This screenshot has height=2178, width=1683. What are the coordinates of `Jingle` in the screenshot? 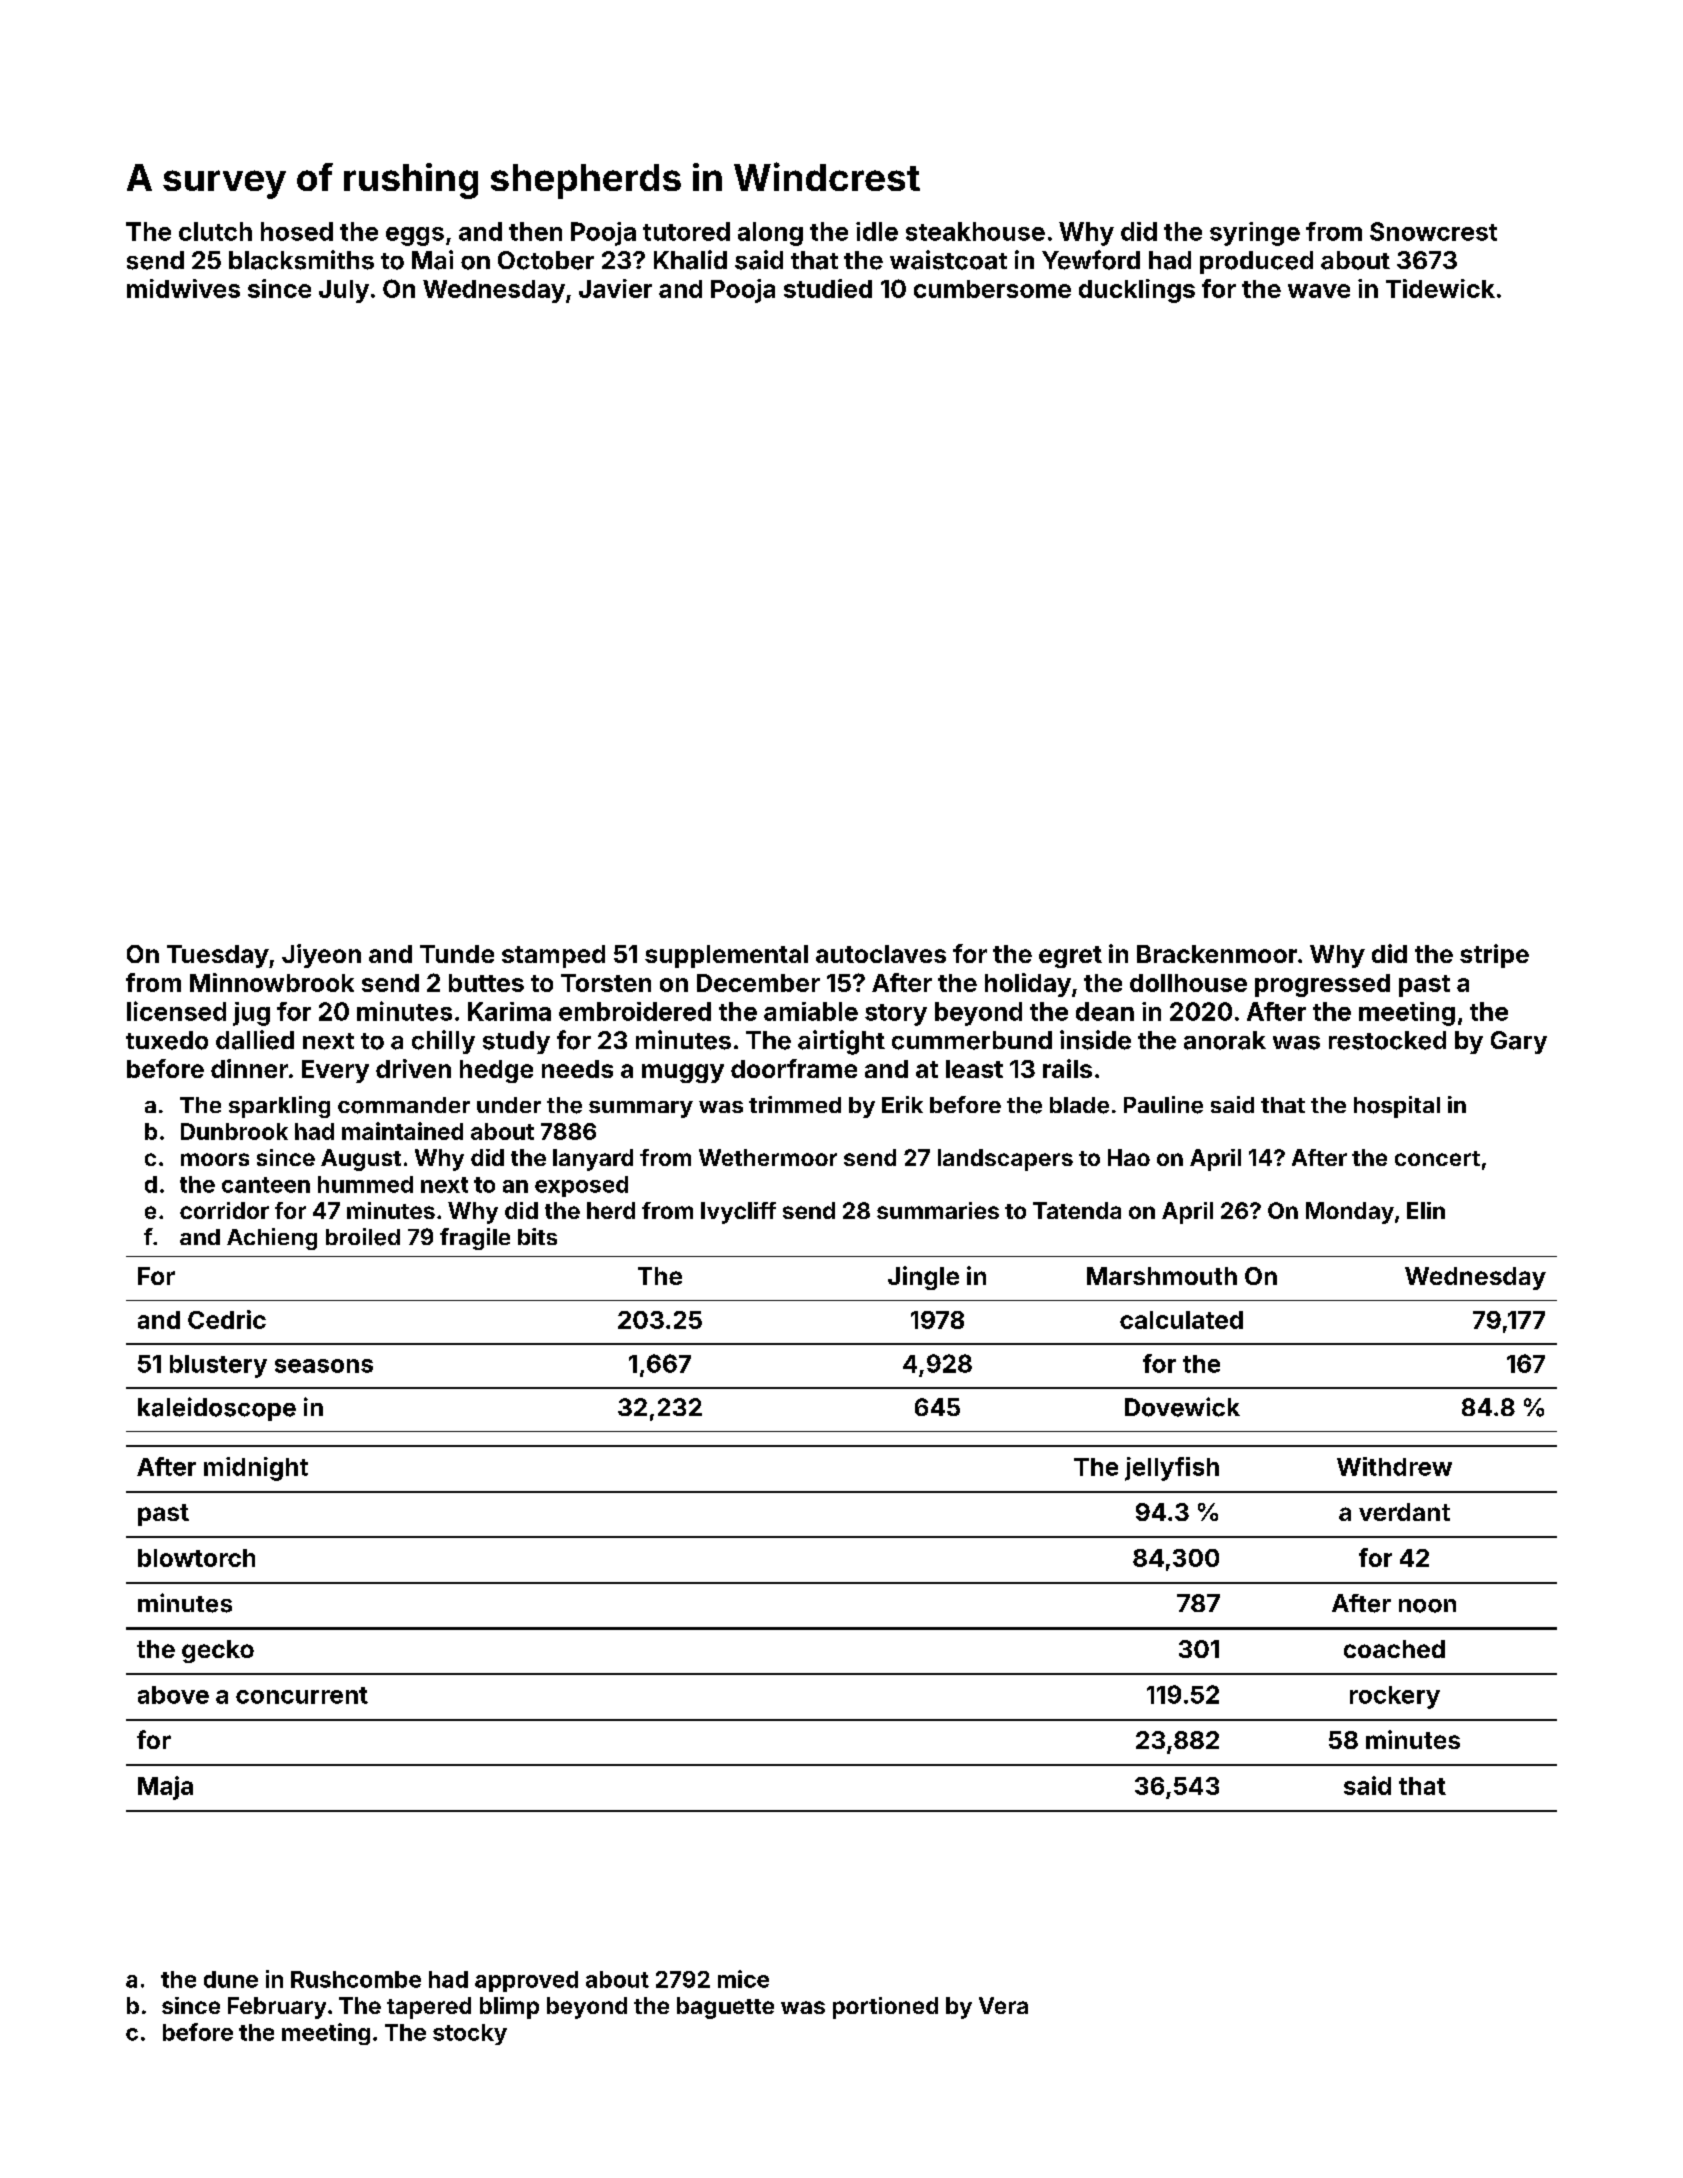 It's located at (923, 1278).
